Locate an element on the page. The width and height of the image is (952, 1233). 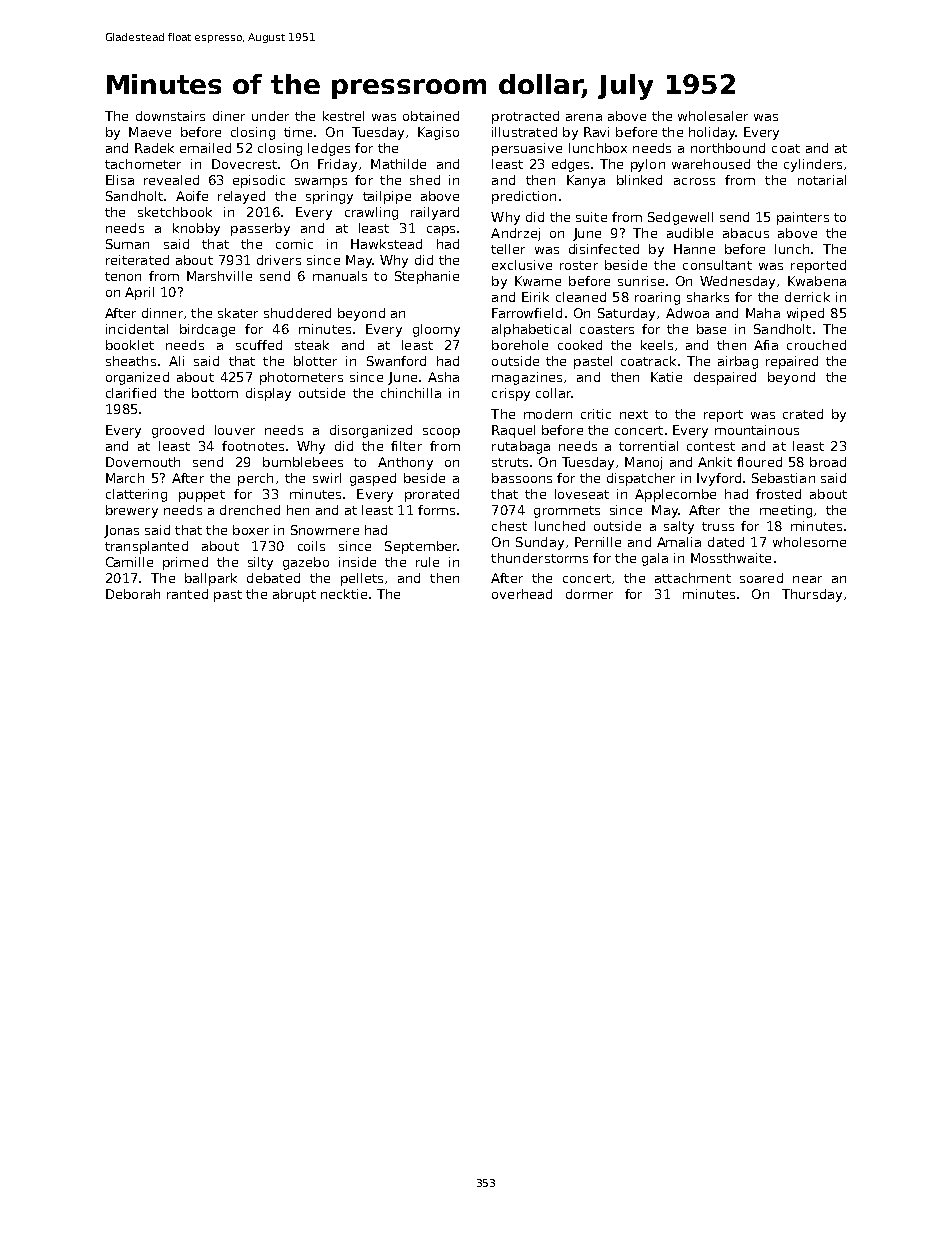
Dovecrest is located at coordinates (244, 164).
